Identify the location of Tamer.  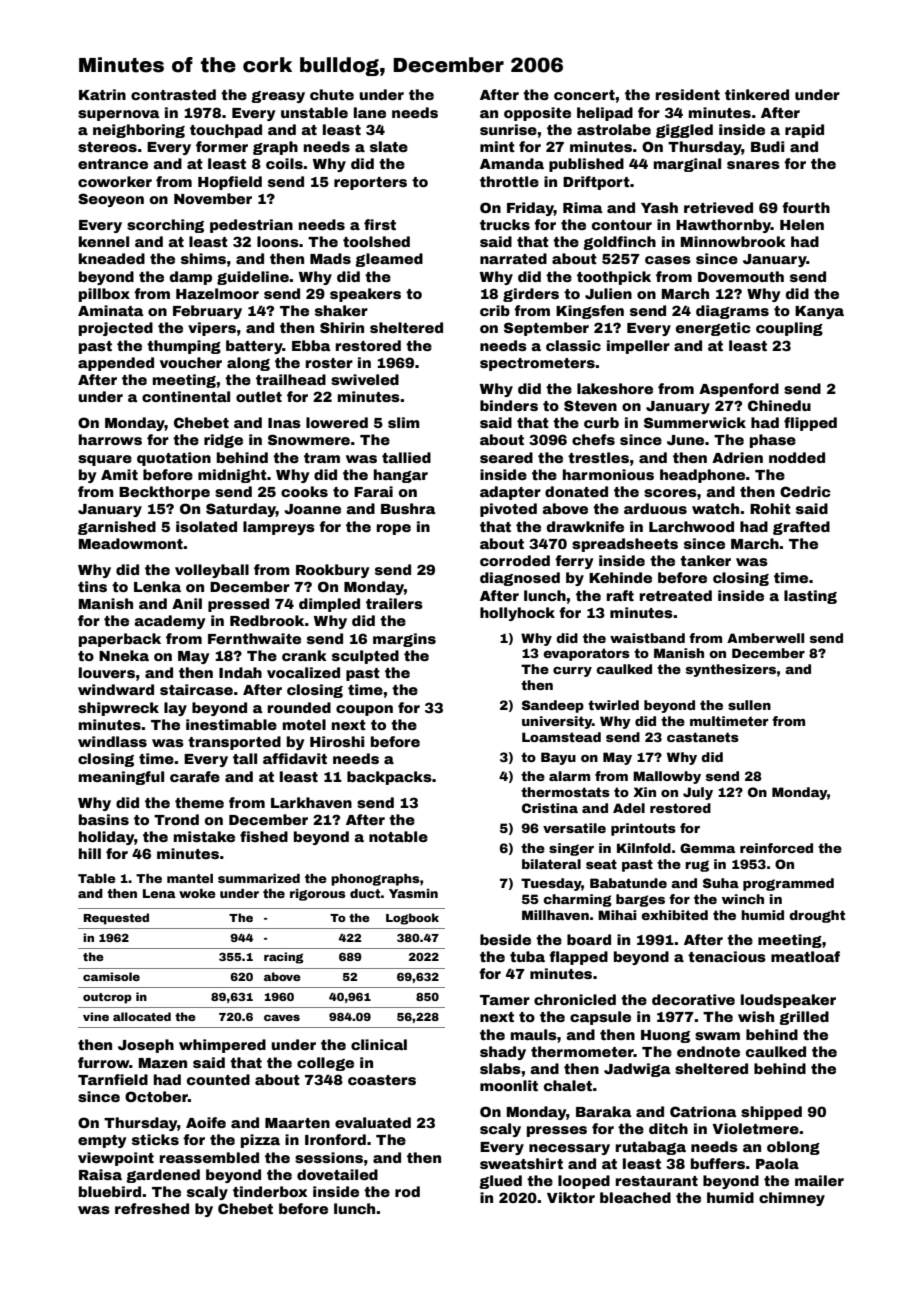
(505, 1000).
